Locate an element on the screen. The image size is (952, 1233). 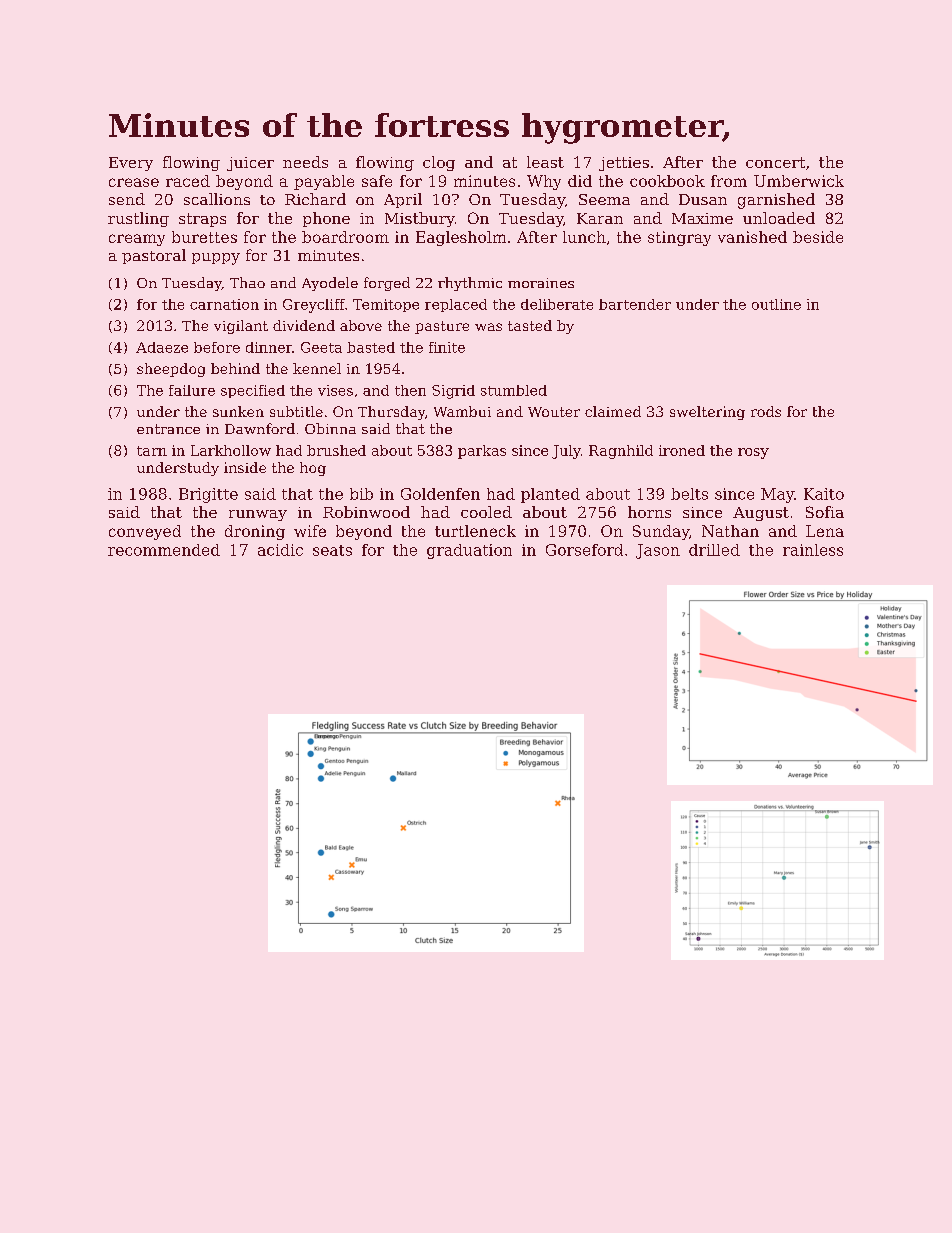
forged is located at coordinates (387, 284).
